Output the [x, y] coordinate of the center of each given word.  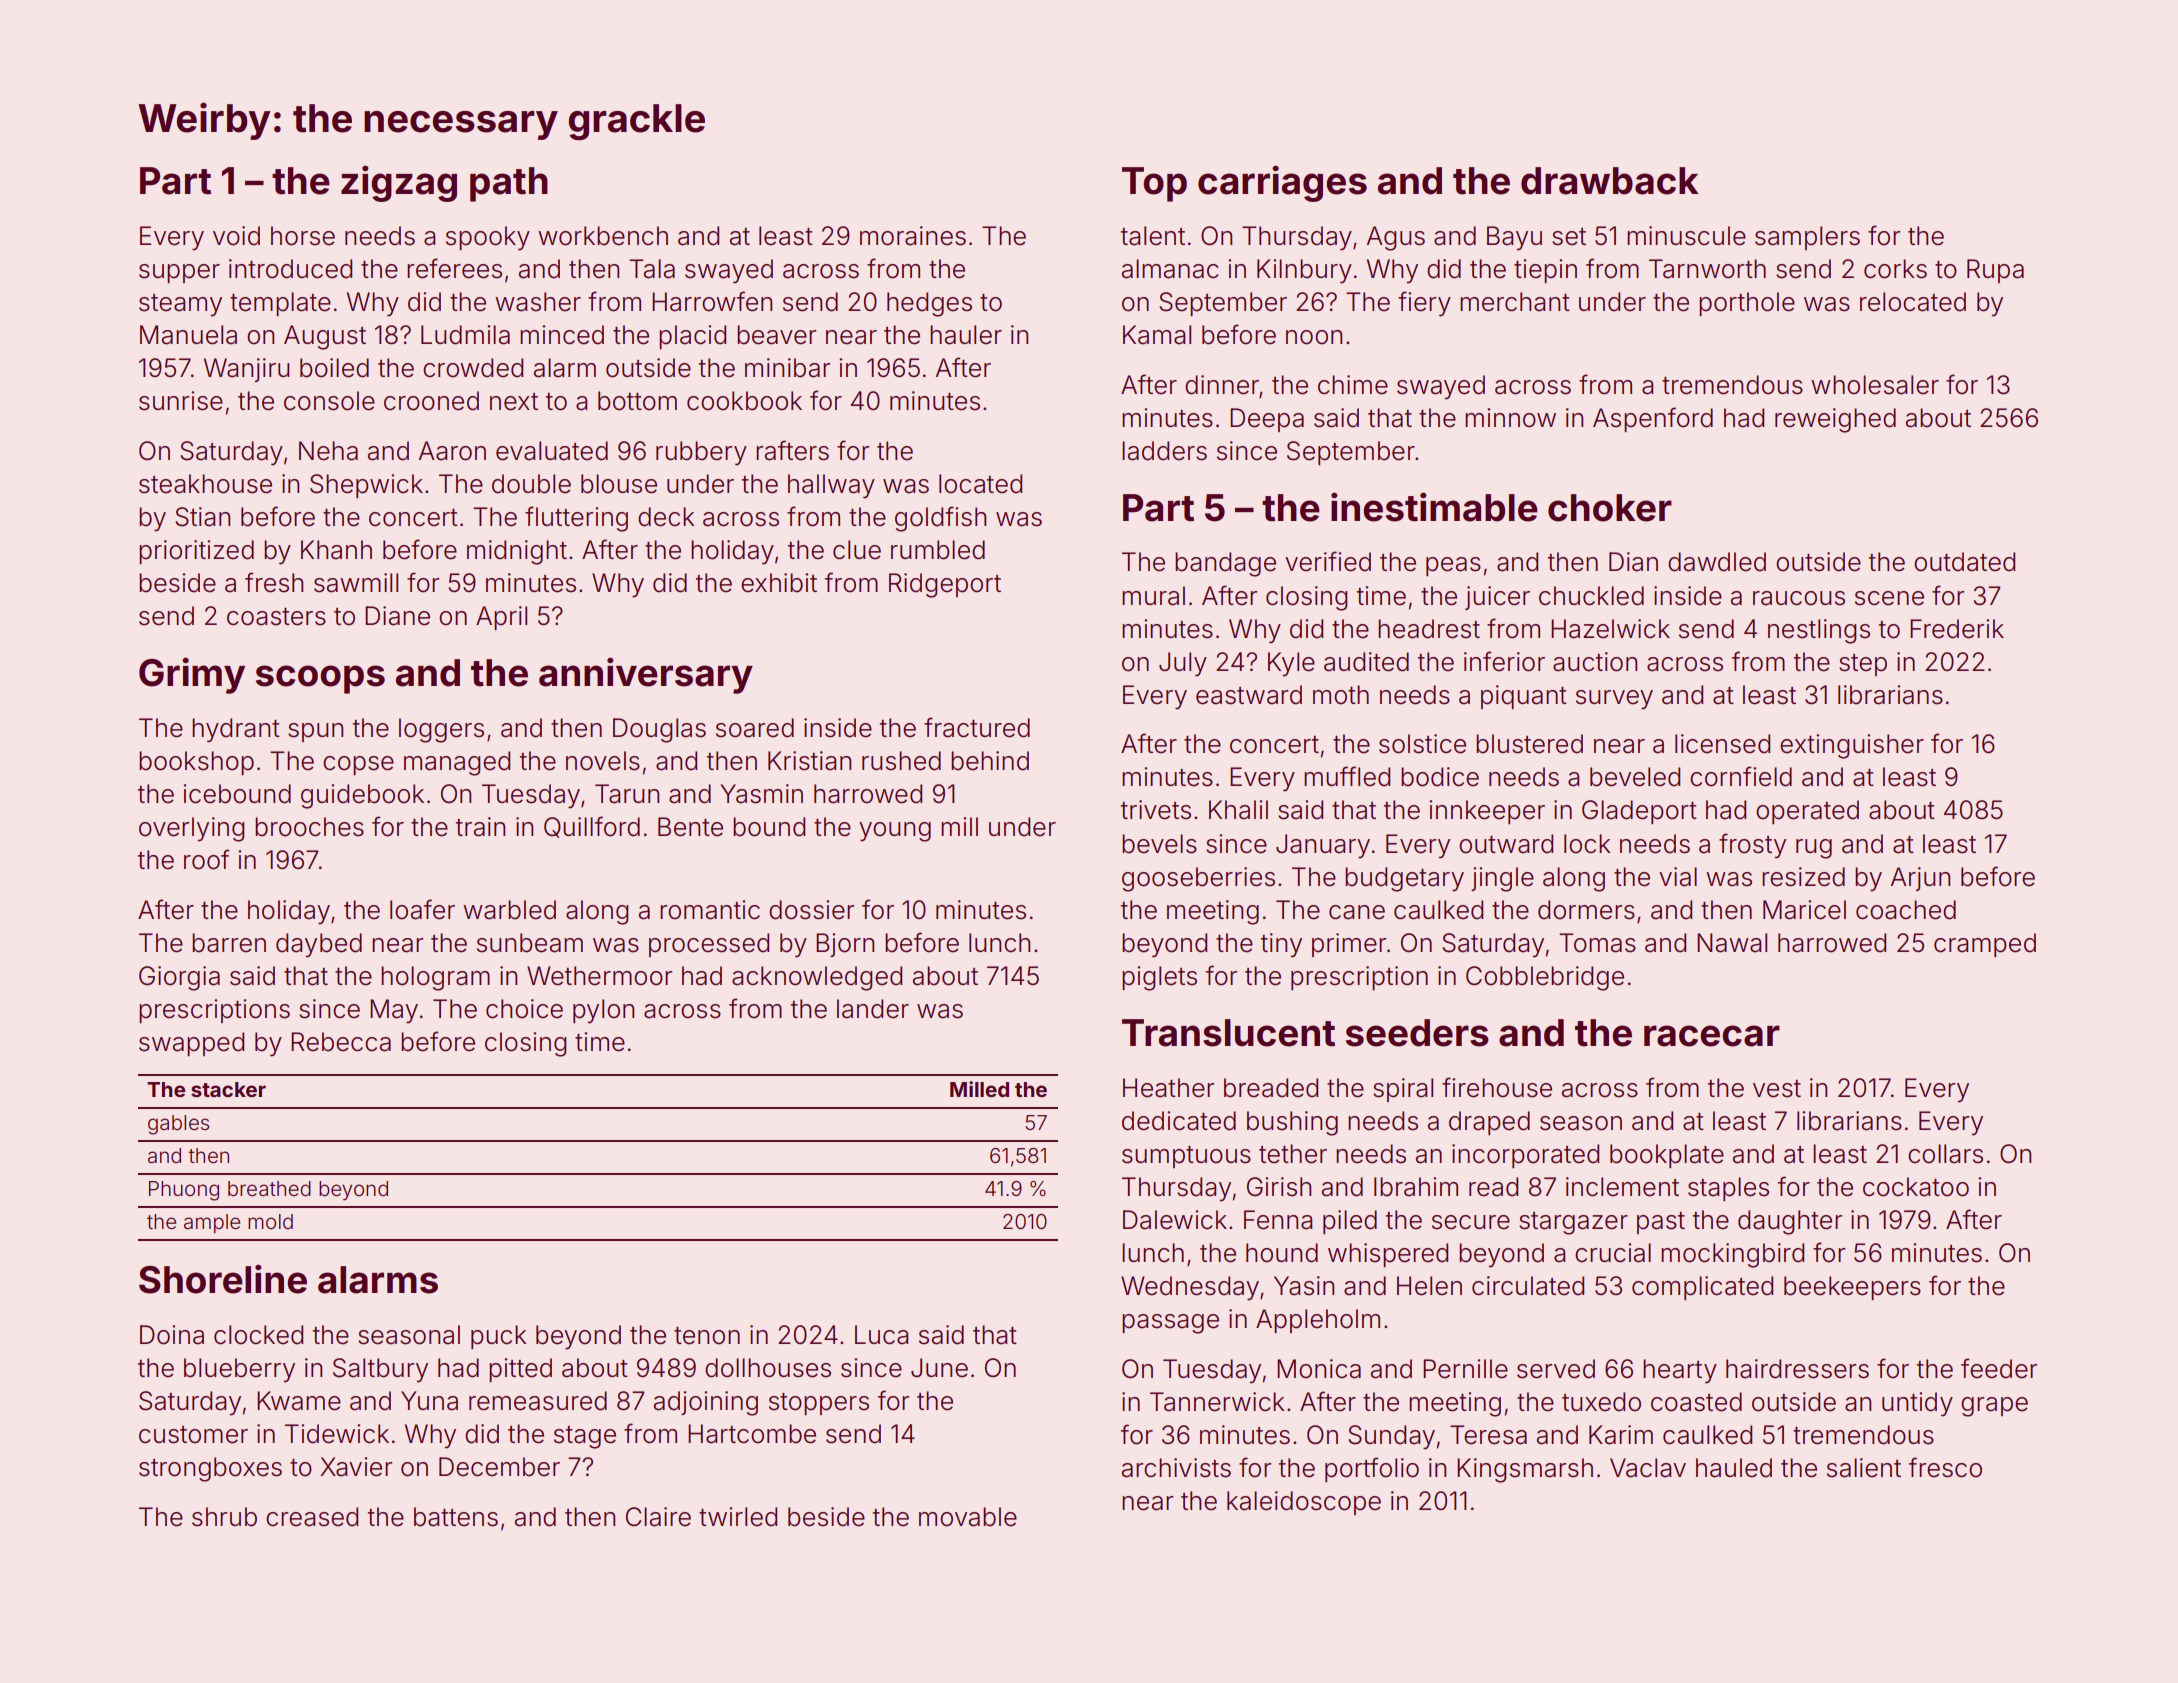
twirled [738, 1517]
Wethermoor [599, 976]
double [531, 484]
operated [1807, 812]
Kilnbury [1304, 271]
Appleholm [1318, 1321]
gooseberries [1198, 879]
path [509, 184]
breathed [269, 1188]
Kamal [1157, 335]
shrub [224, 1517]
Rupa [1995, 271]
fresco [1945, 1467]
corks [1895, 269]
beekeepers [1852, 1288]
